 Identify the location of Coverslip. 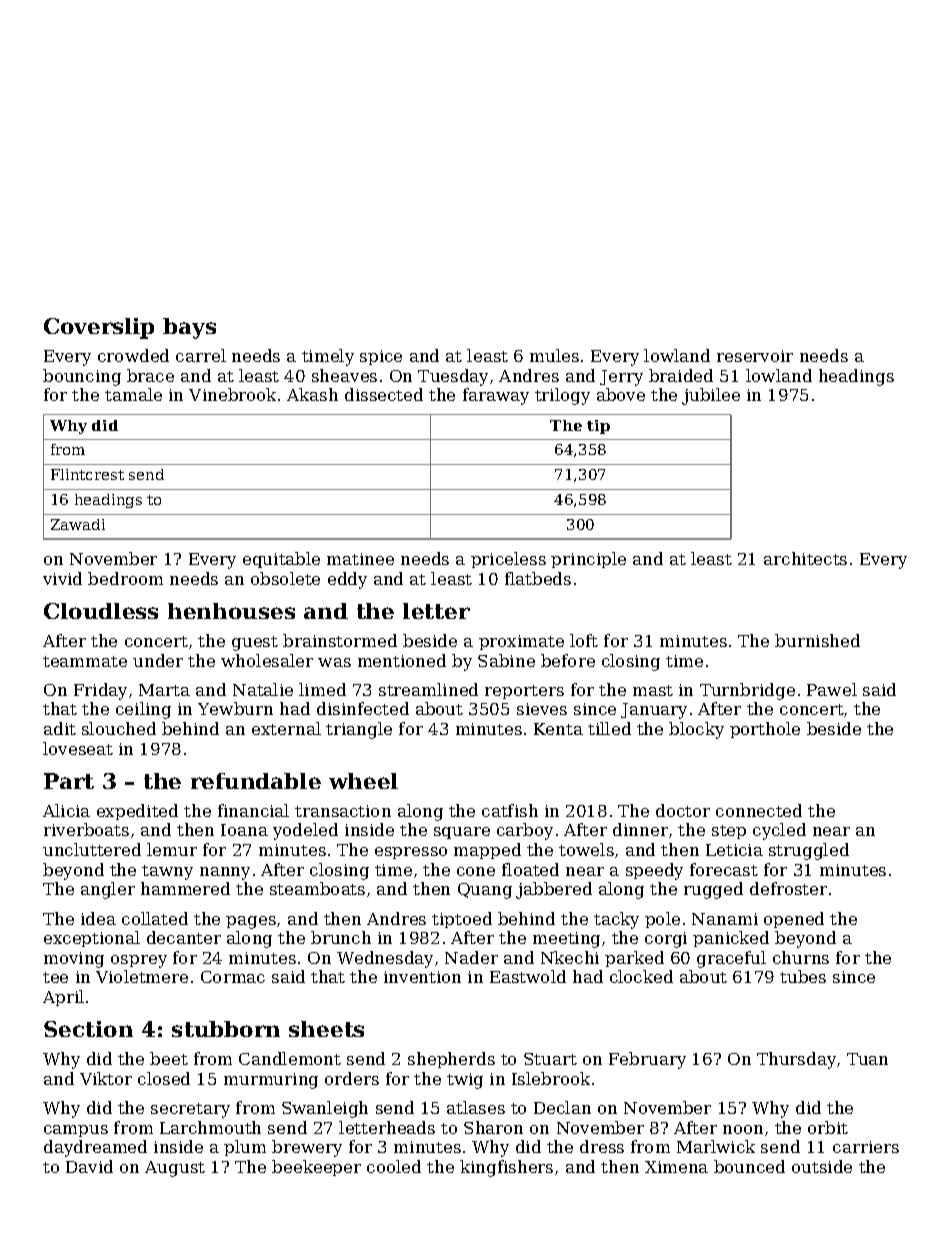
(99, 328).
